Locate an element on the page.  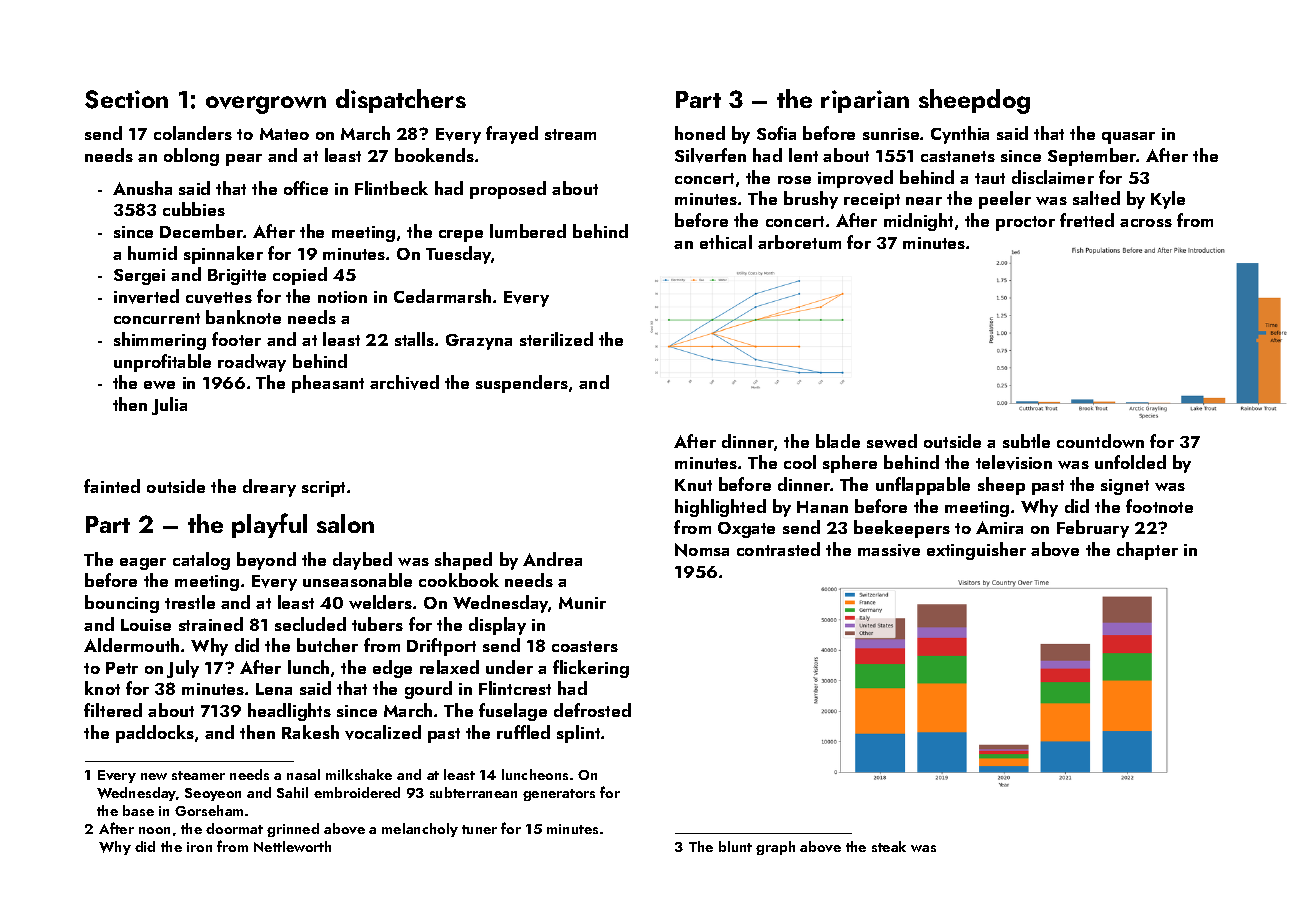
subtle is located at coordinates (1026, 441).
